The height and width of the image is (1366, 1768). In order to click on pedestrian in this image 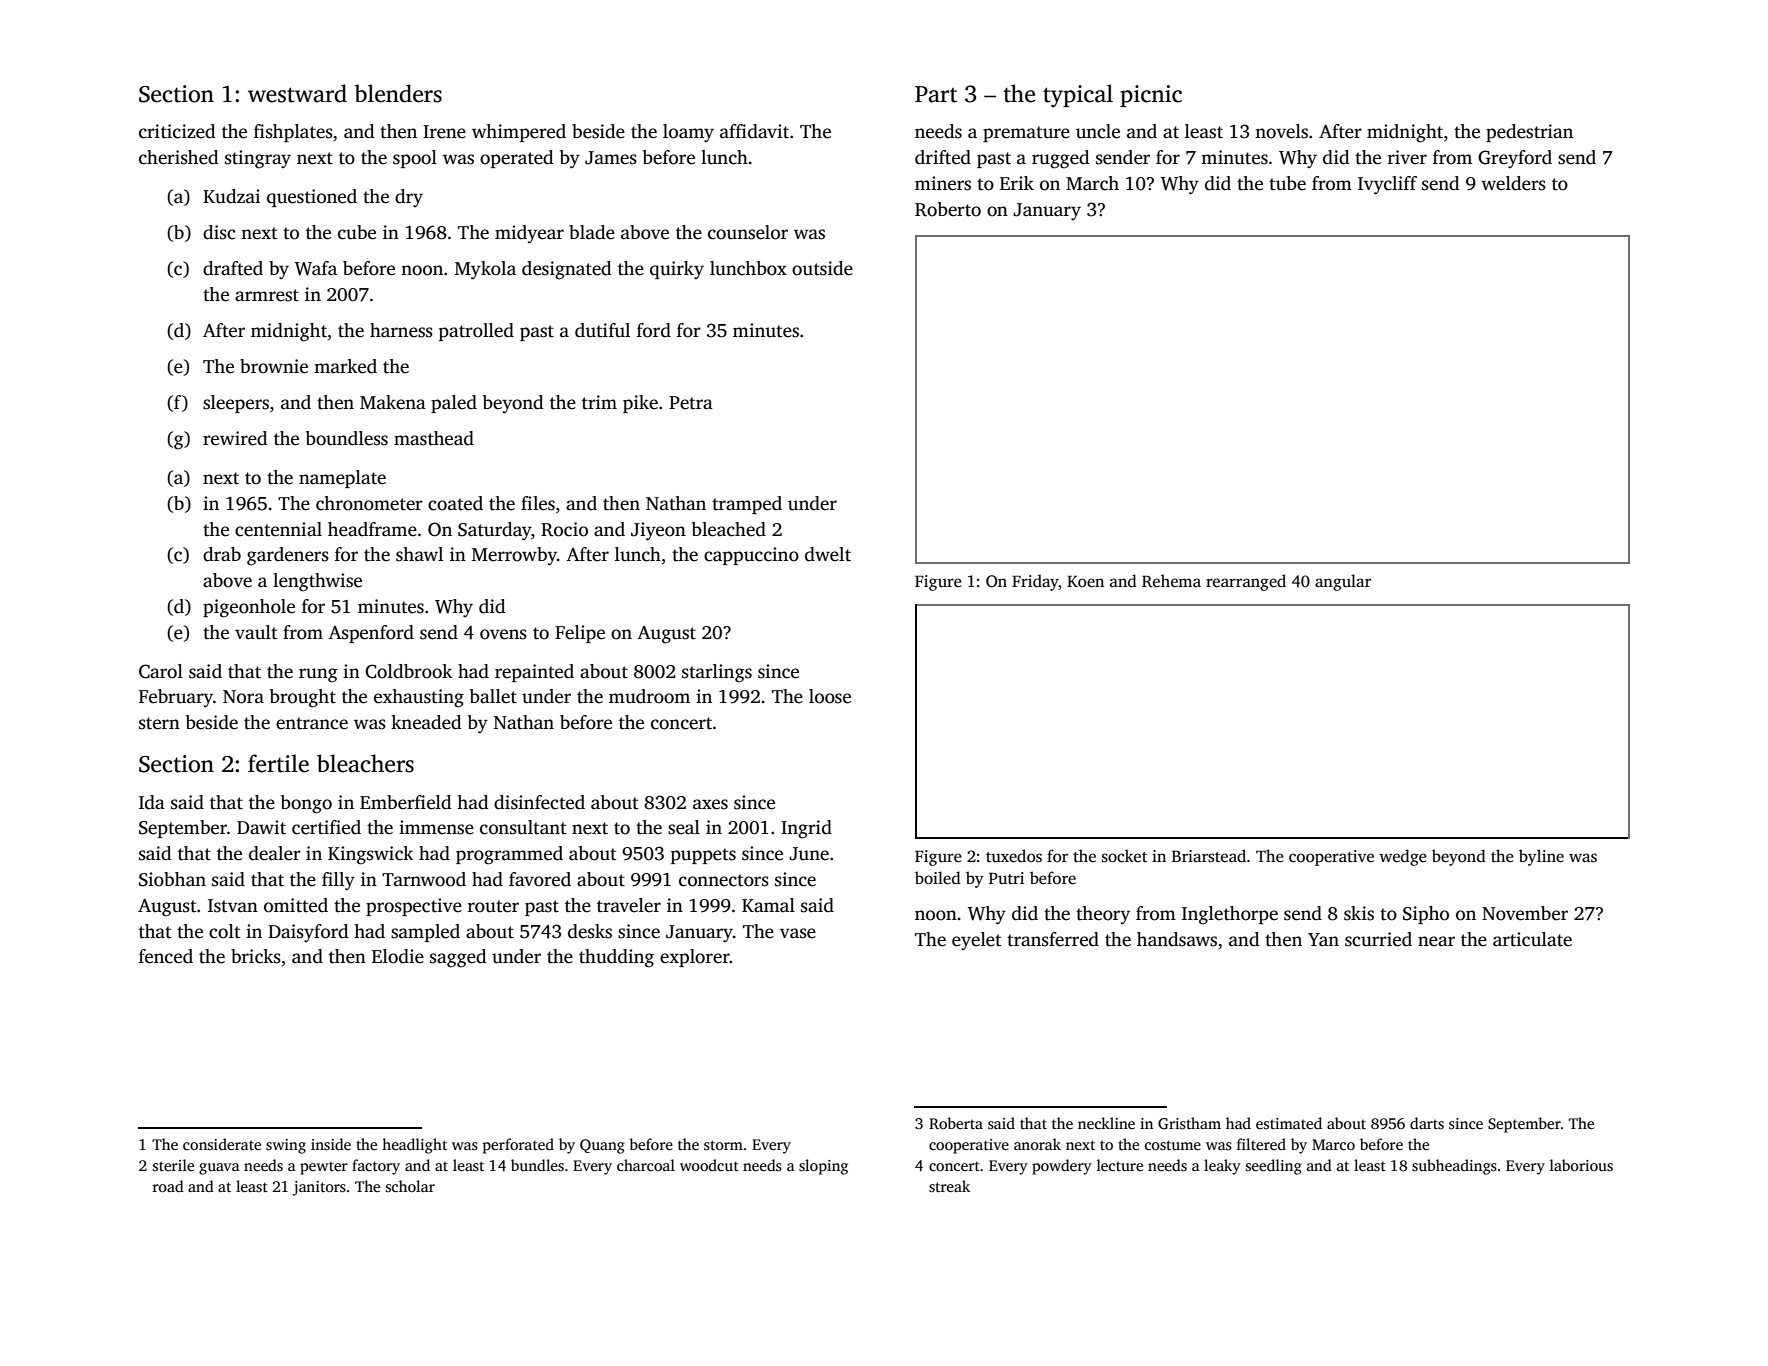, I will do `click(1529, 133)`.
